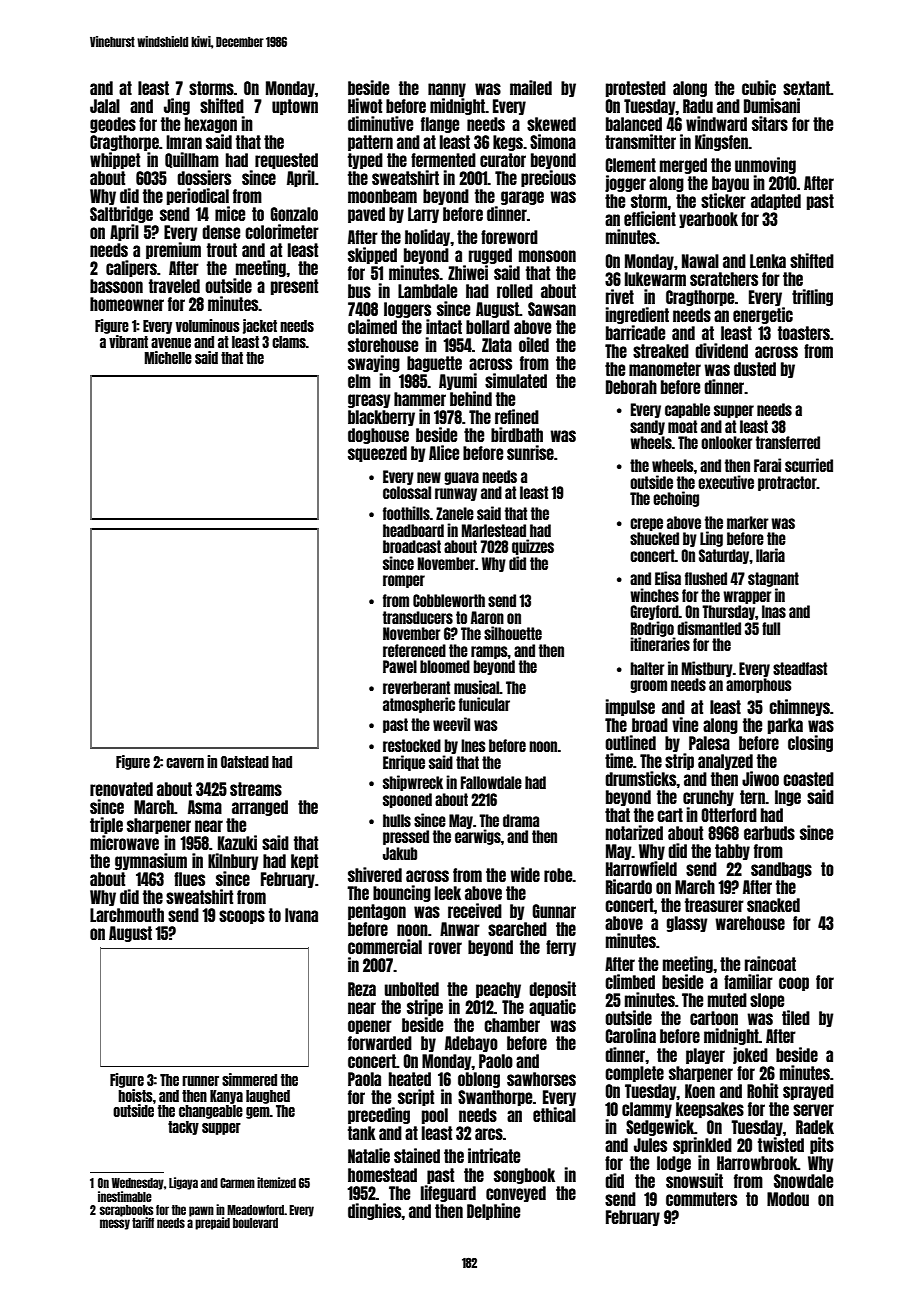 The width and height of the document is (924, 1308). What do you see at coordinates (115, 1224) in the document?
I see `messy` at bounding box center [115, 1224].
